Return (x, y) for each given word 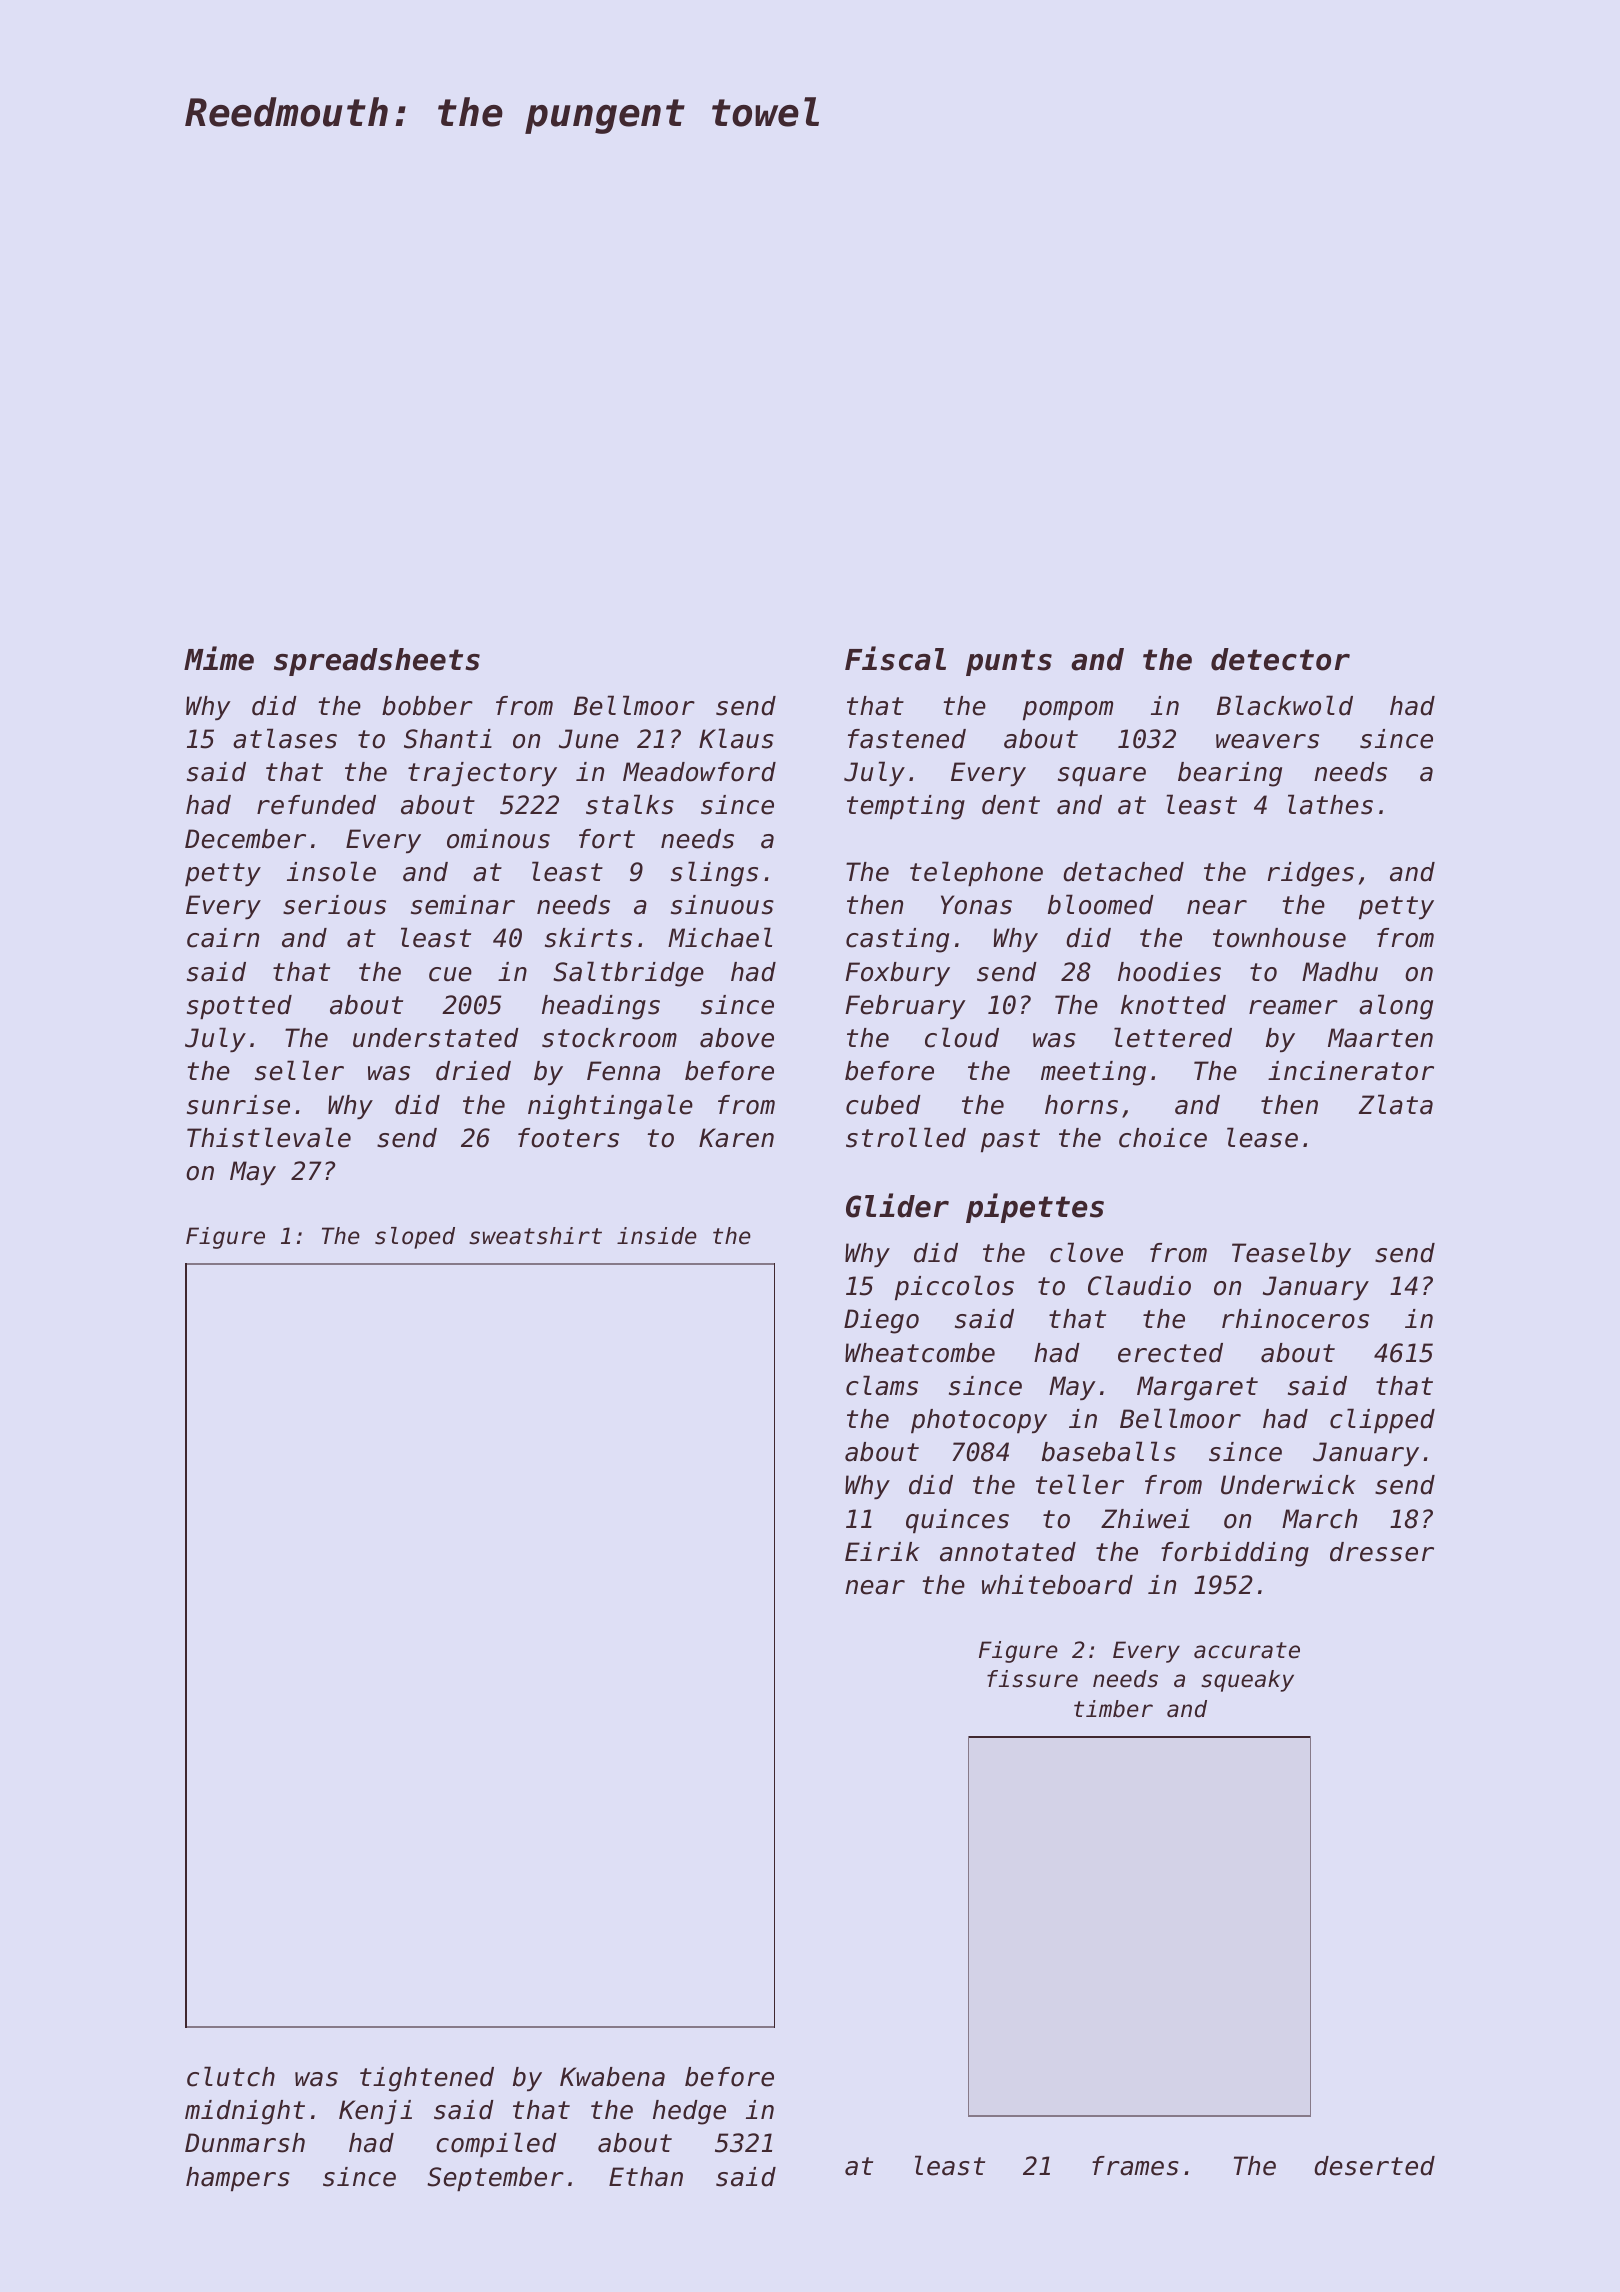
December (245, 839)
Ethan (646, 2177)
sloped (415, 1238)
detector (1280, 659)
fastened (907, 739)
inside (657, 1236)
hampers (238, 2179)
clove (1086, 1252)
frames (1135, 2166)
